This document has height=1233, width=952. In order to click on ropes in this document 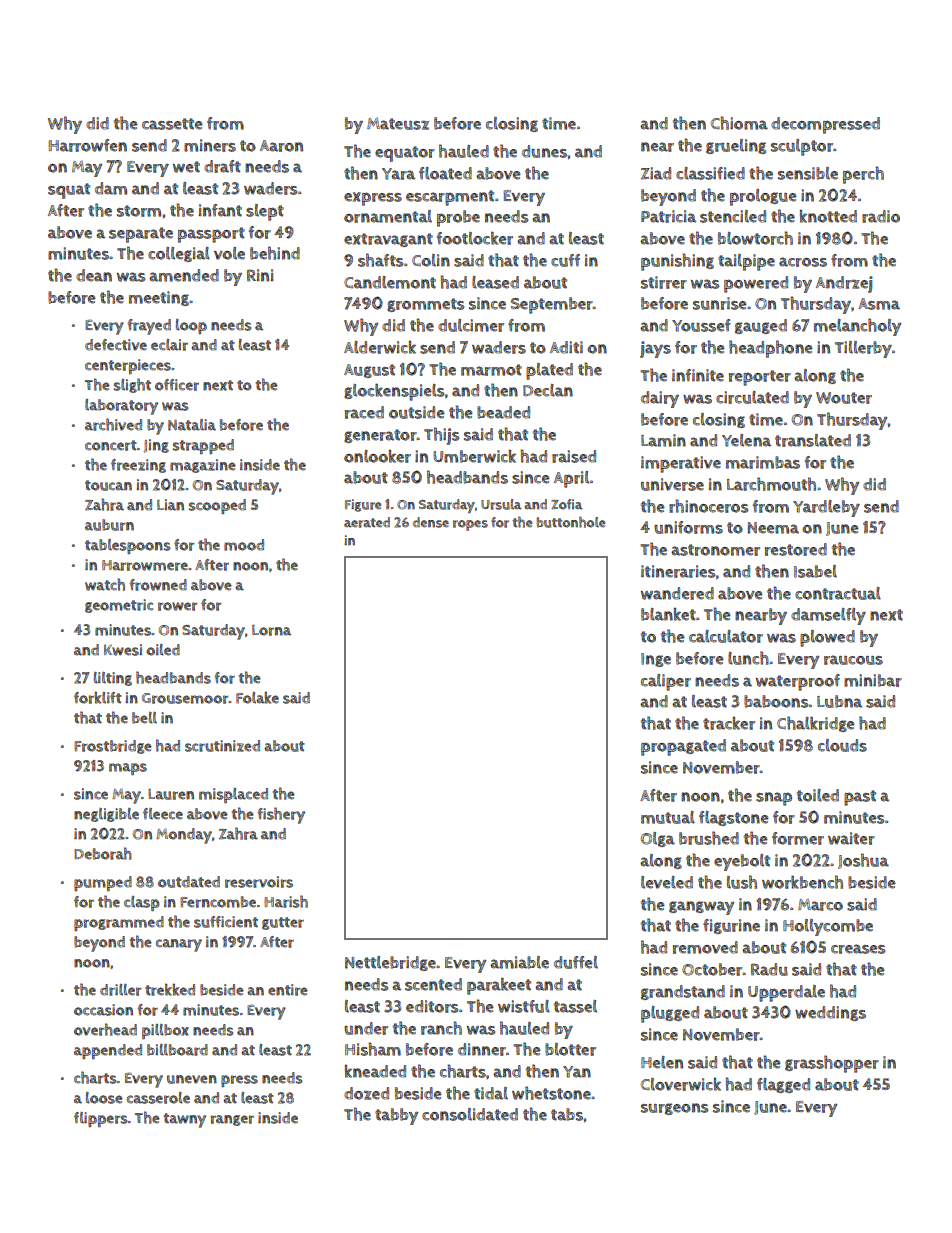, I will do `click(470, 525)`.
